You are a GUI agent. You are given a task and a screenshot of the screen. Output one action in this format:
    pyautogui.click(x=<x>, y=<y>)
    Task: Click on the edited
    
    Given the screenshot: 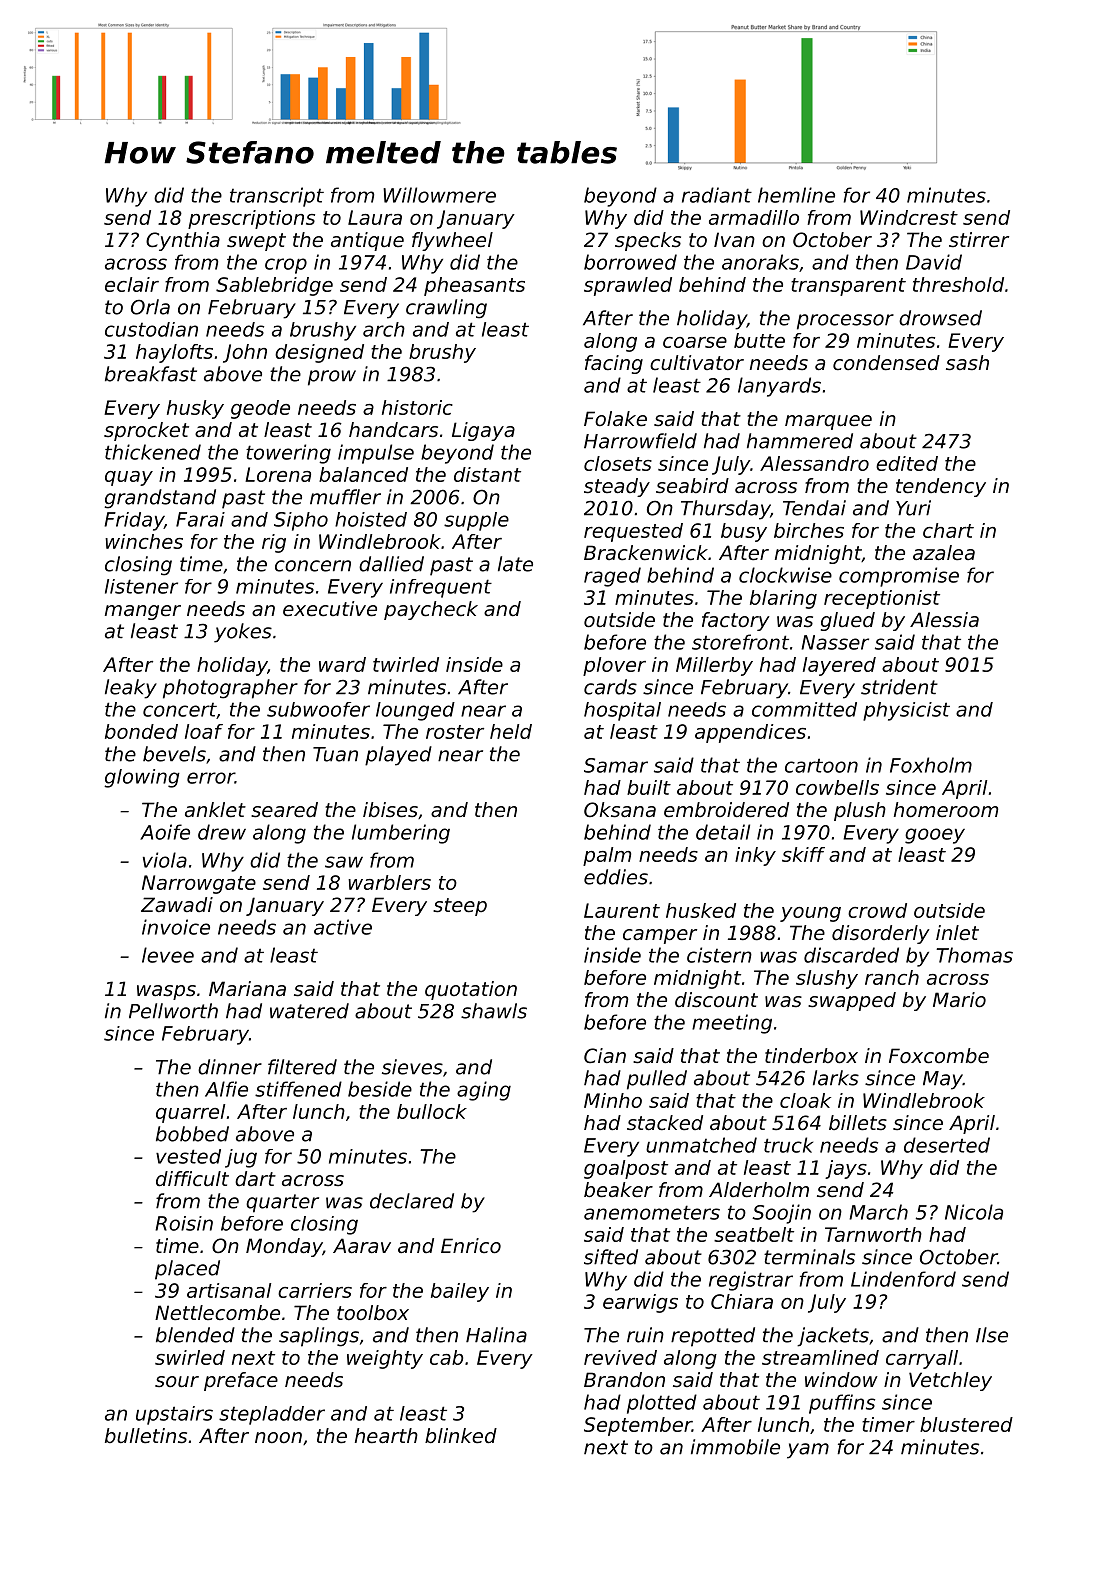 What is the action you would take?
    pyautogui.click(x=907, y=463)
